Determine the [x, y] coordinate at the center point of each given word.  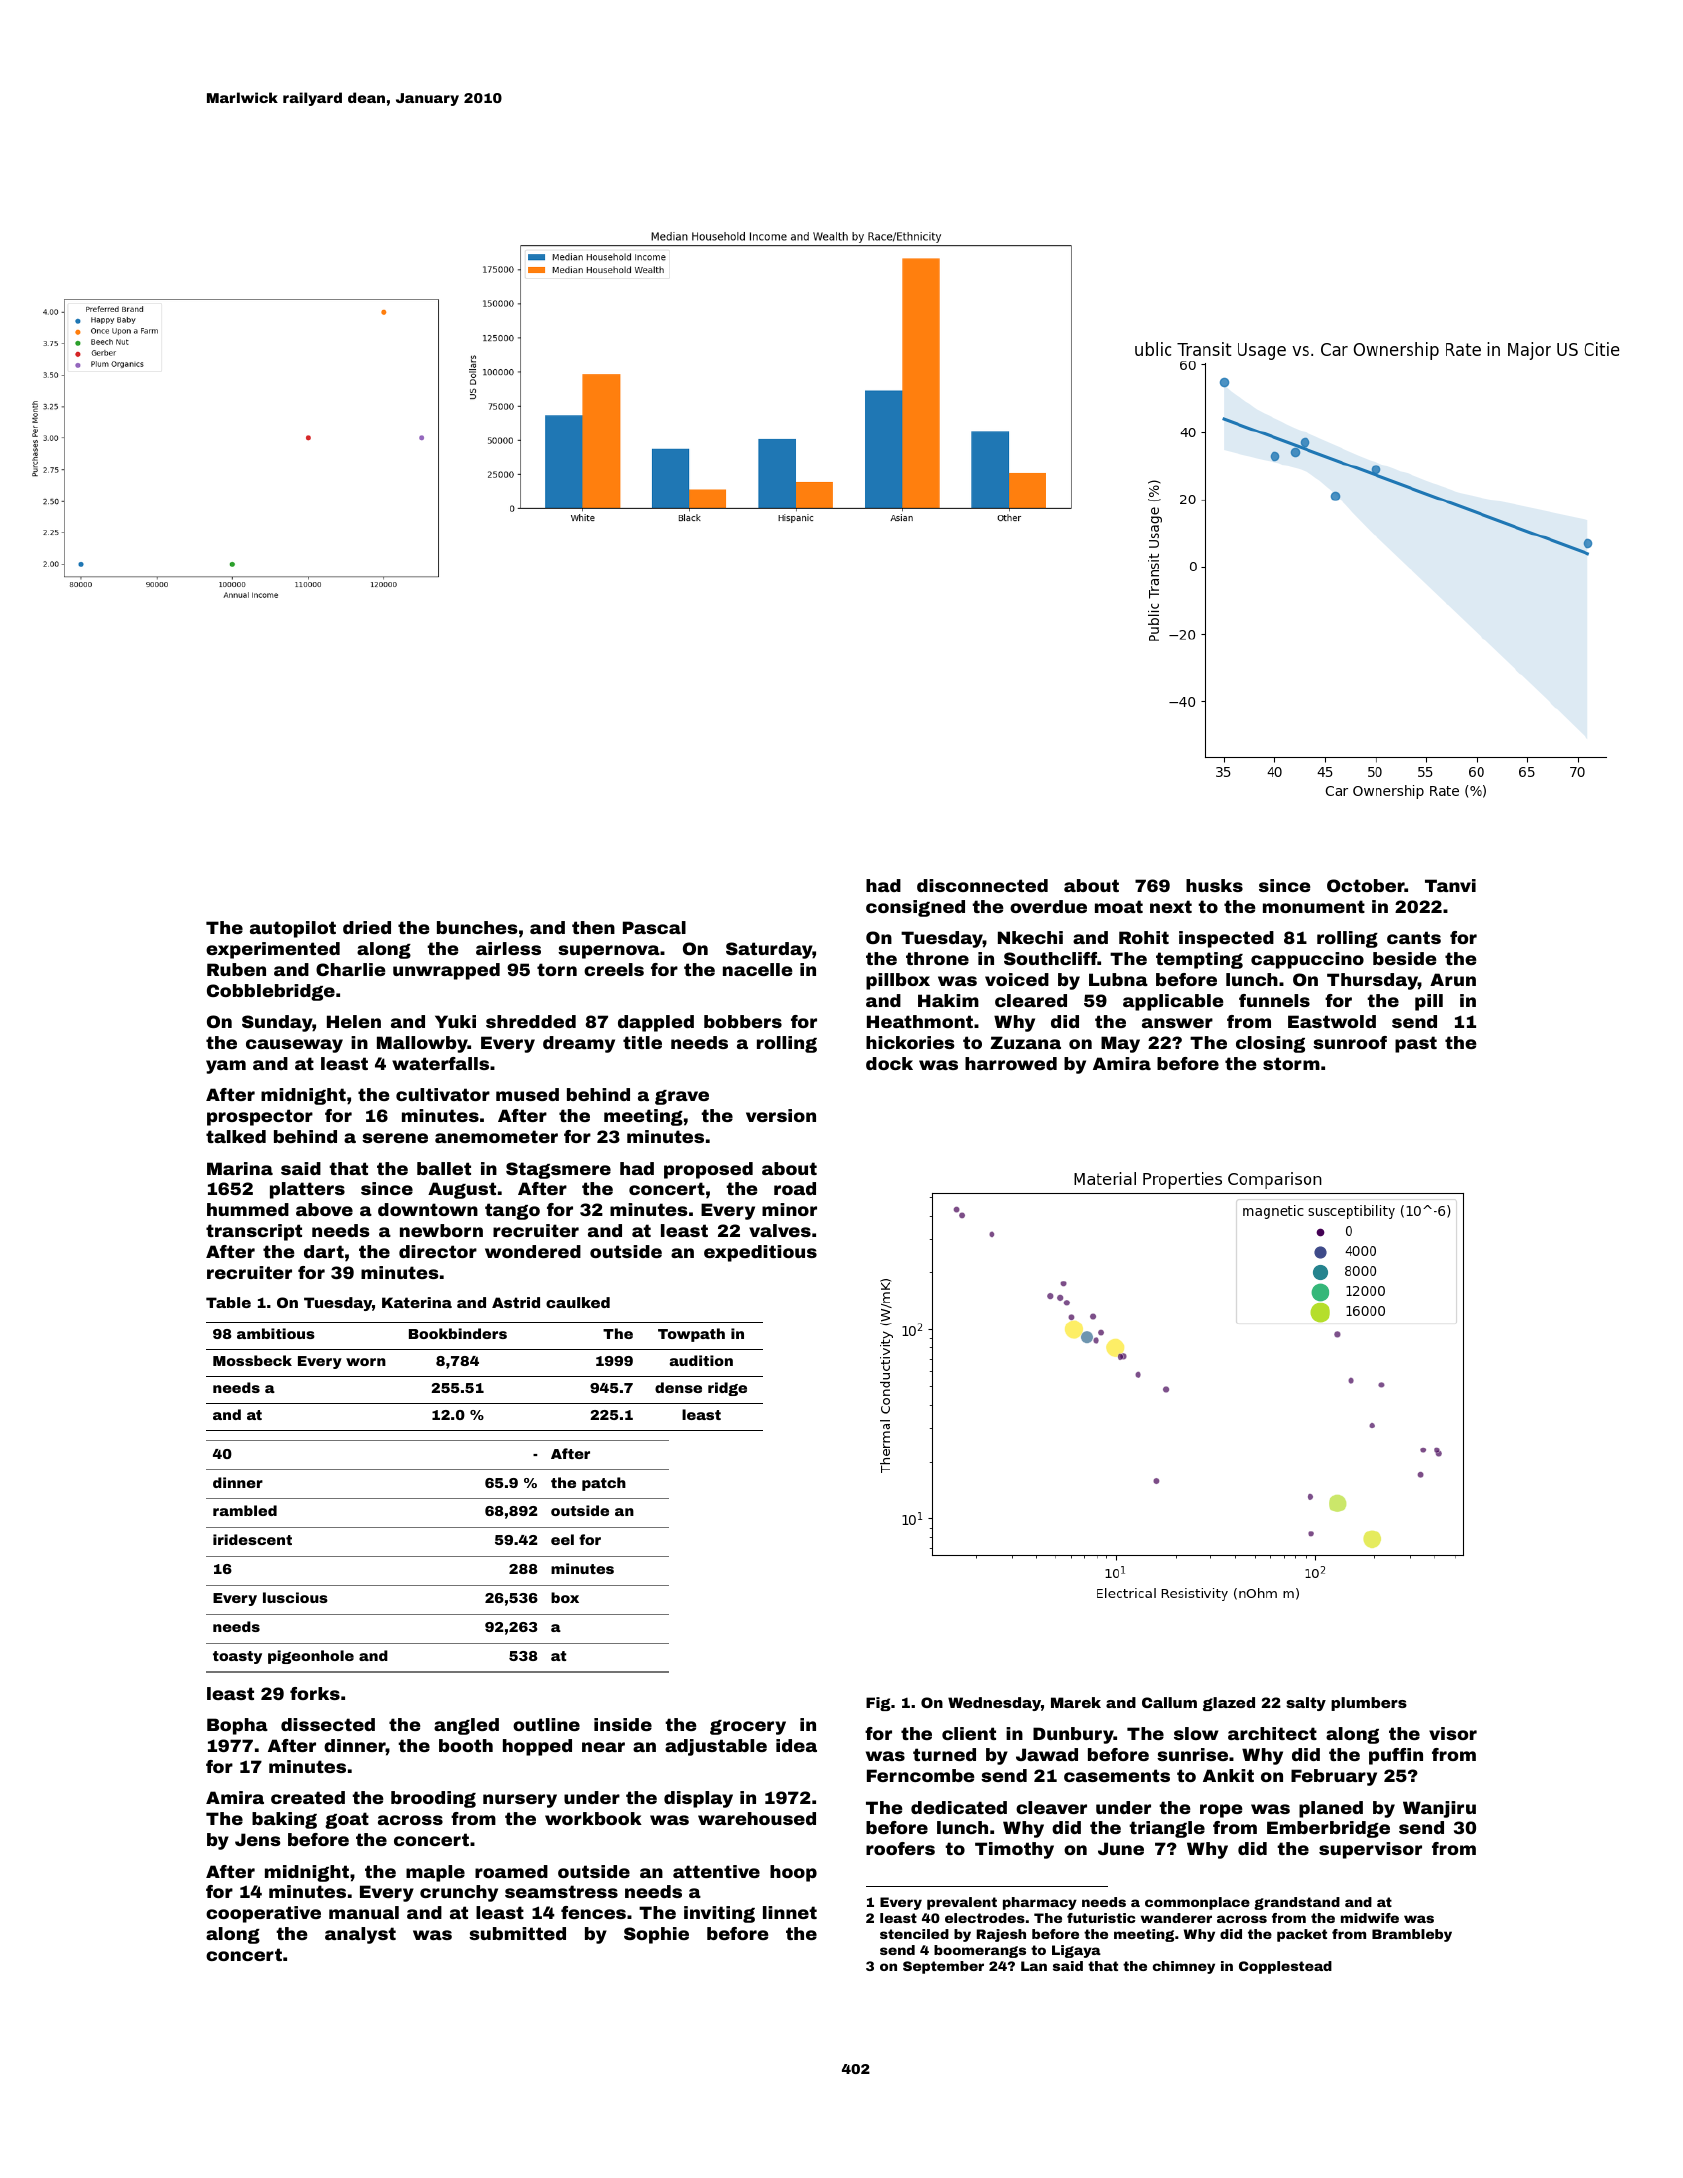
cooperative [263, 1914]
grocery [748, 1727]
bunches [477, 927]
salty [1306, 1704]
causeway [294, 1046]
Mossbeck [252, 1360]
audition [701, 1360]
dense [678, 1387]
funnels [1274, 1000]
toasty [237, 1657]
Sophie [656, 1935]
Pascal [654, 927]
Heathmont [920, 1021]
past [1416, 1044]
